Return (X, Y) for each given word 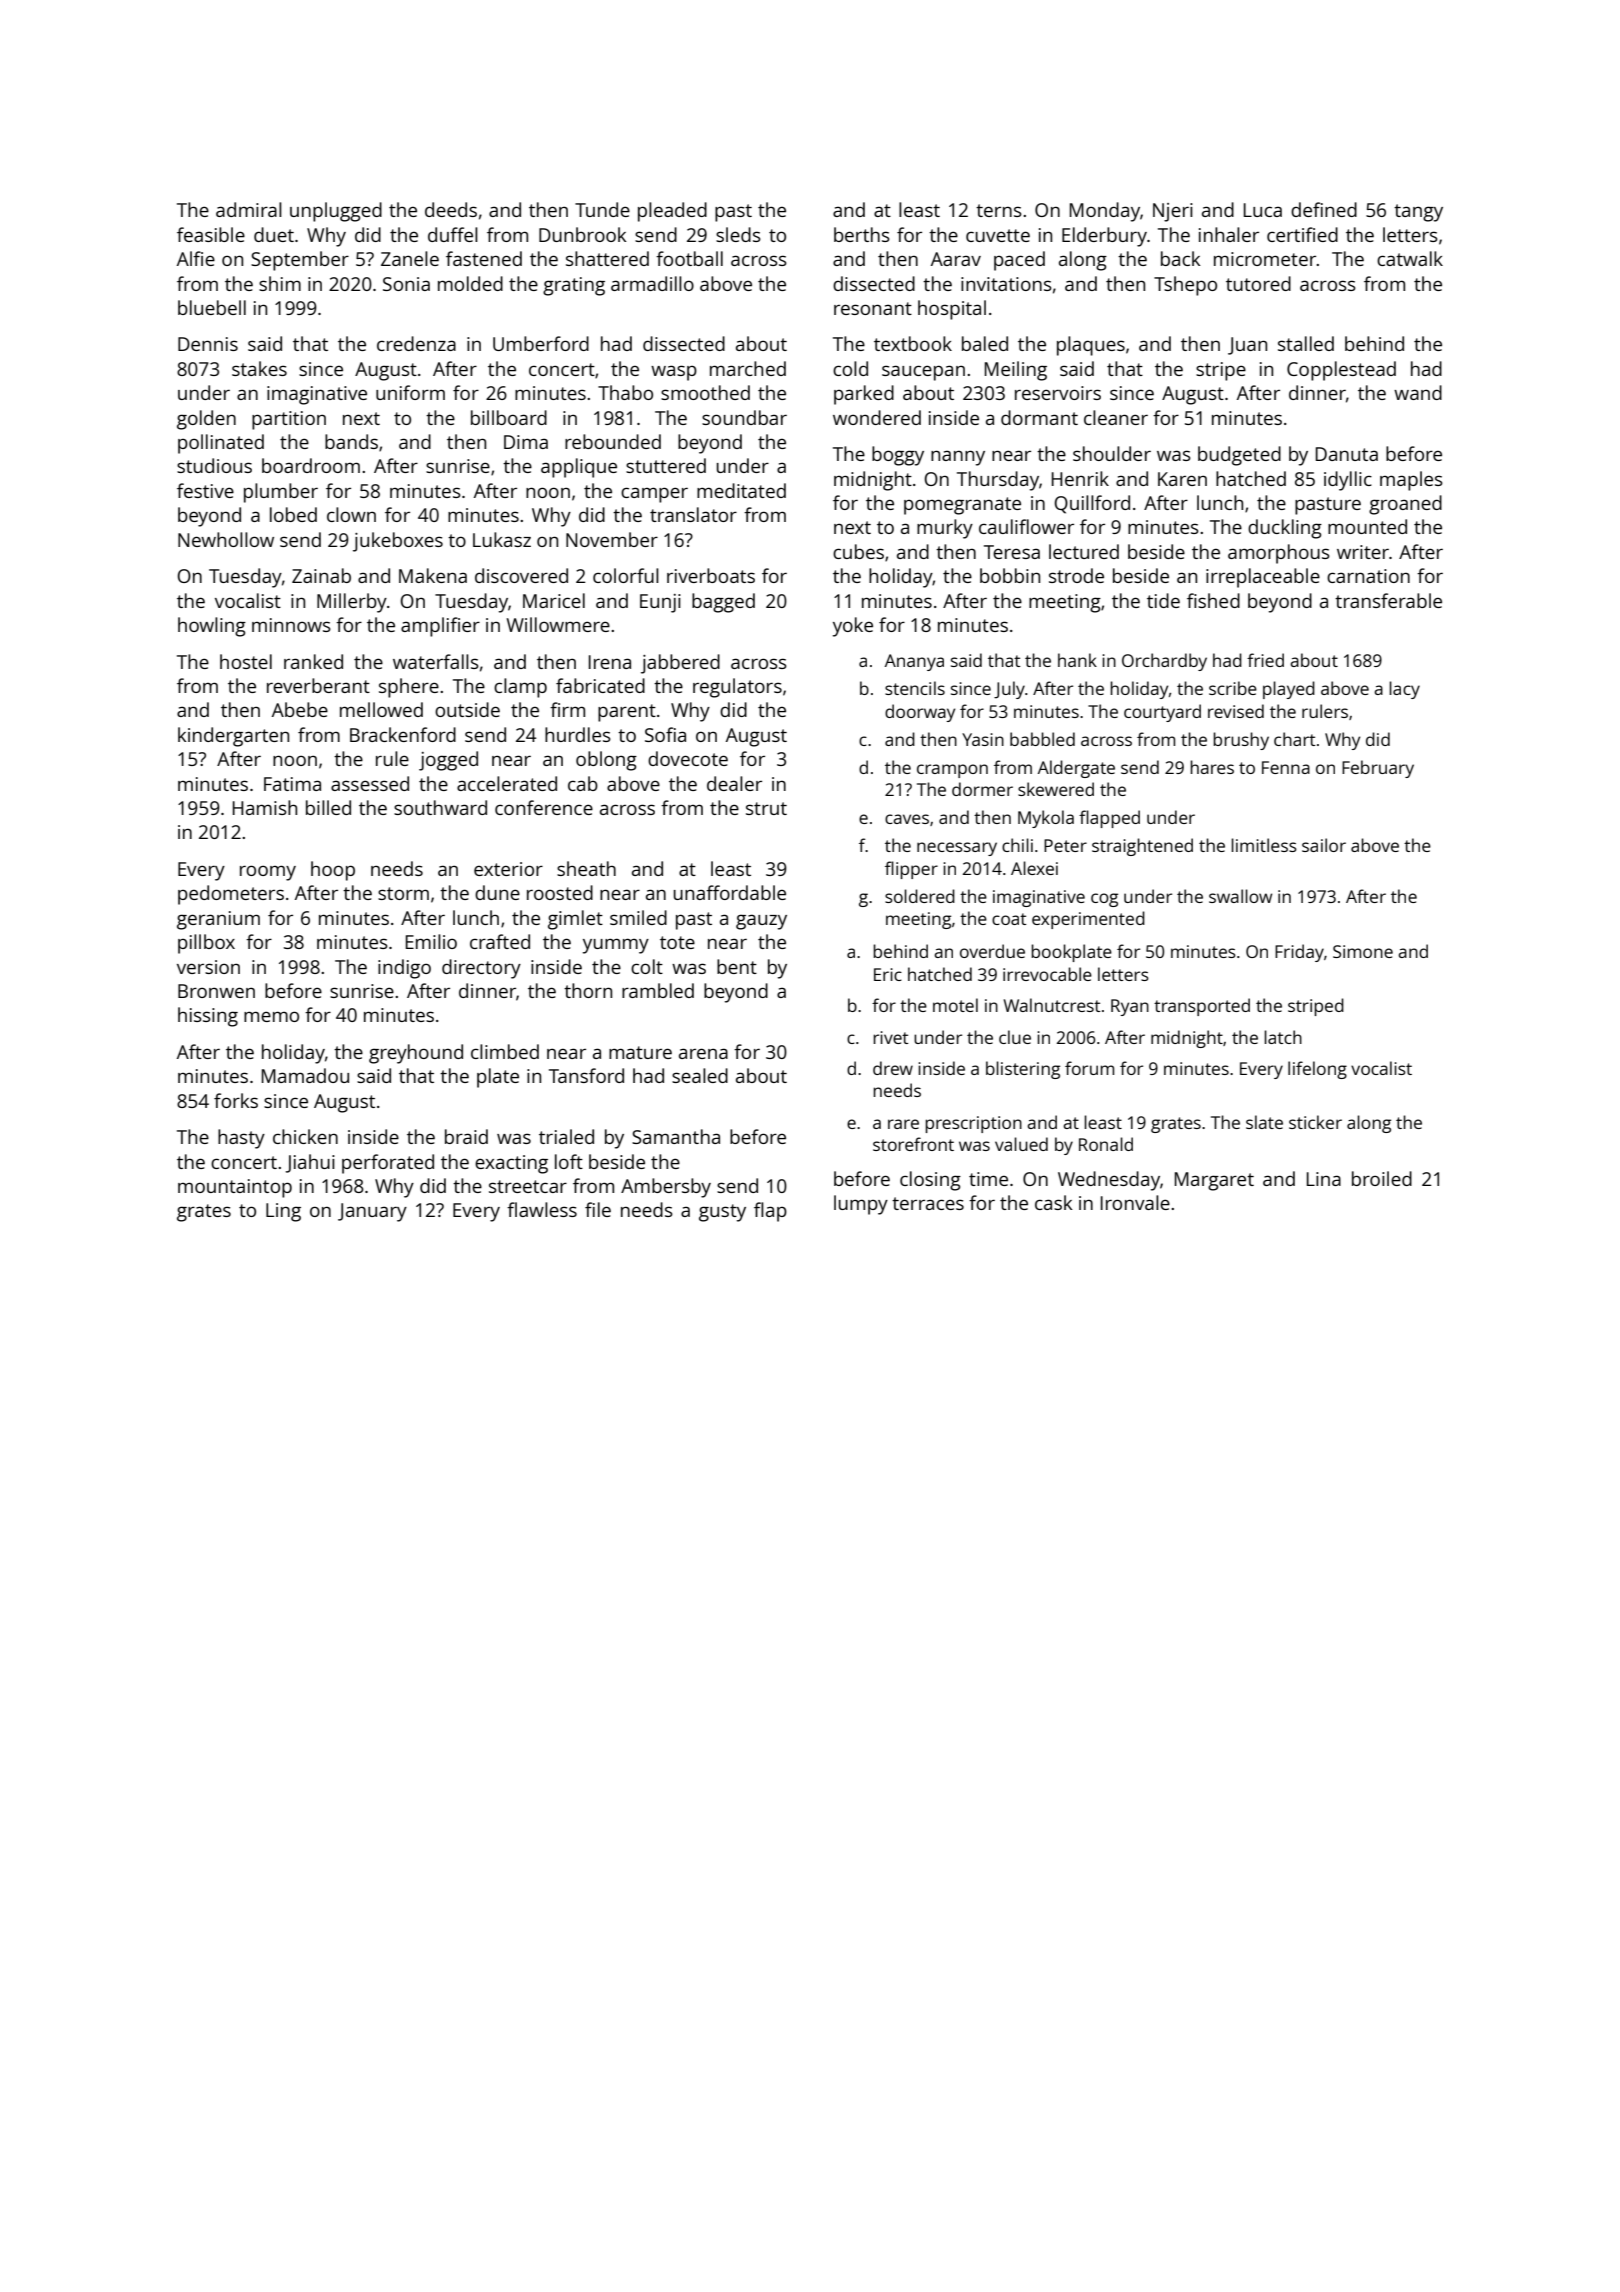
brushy (1241, 741)
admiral (249, 209)
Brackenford (403, 734)
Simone (1363, 951)
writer (1363, 552)
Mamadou (305, 1075)
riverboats (711, 575)
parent (627, 713)
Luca (1263, 210)
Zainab (321, 575)
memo (271, 1016)
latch (1283, 1037)
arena (703, 1053)
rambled (658, 990)
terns (999, 210)
